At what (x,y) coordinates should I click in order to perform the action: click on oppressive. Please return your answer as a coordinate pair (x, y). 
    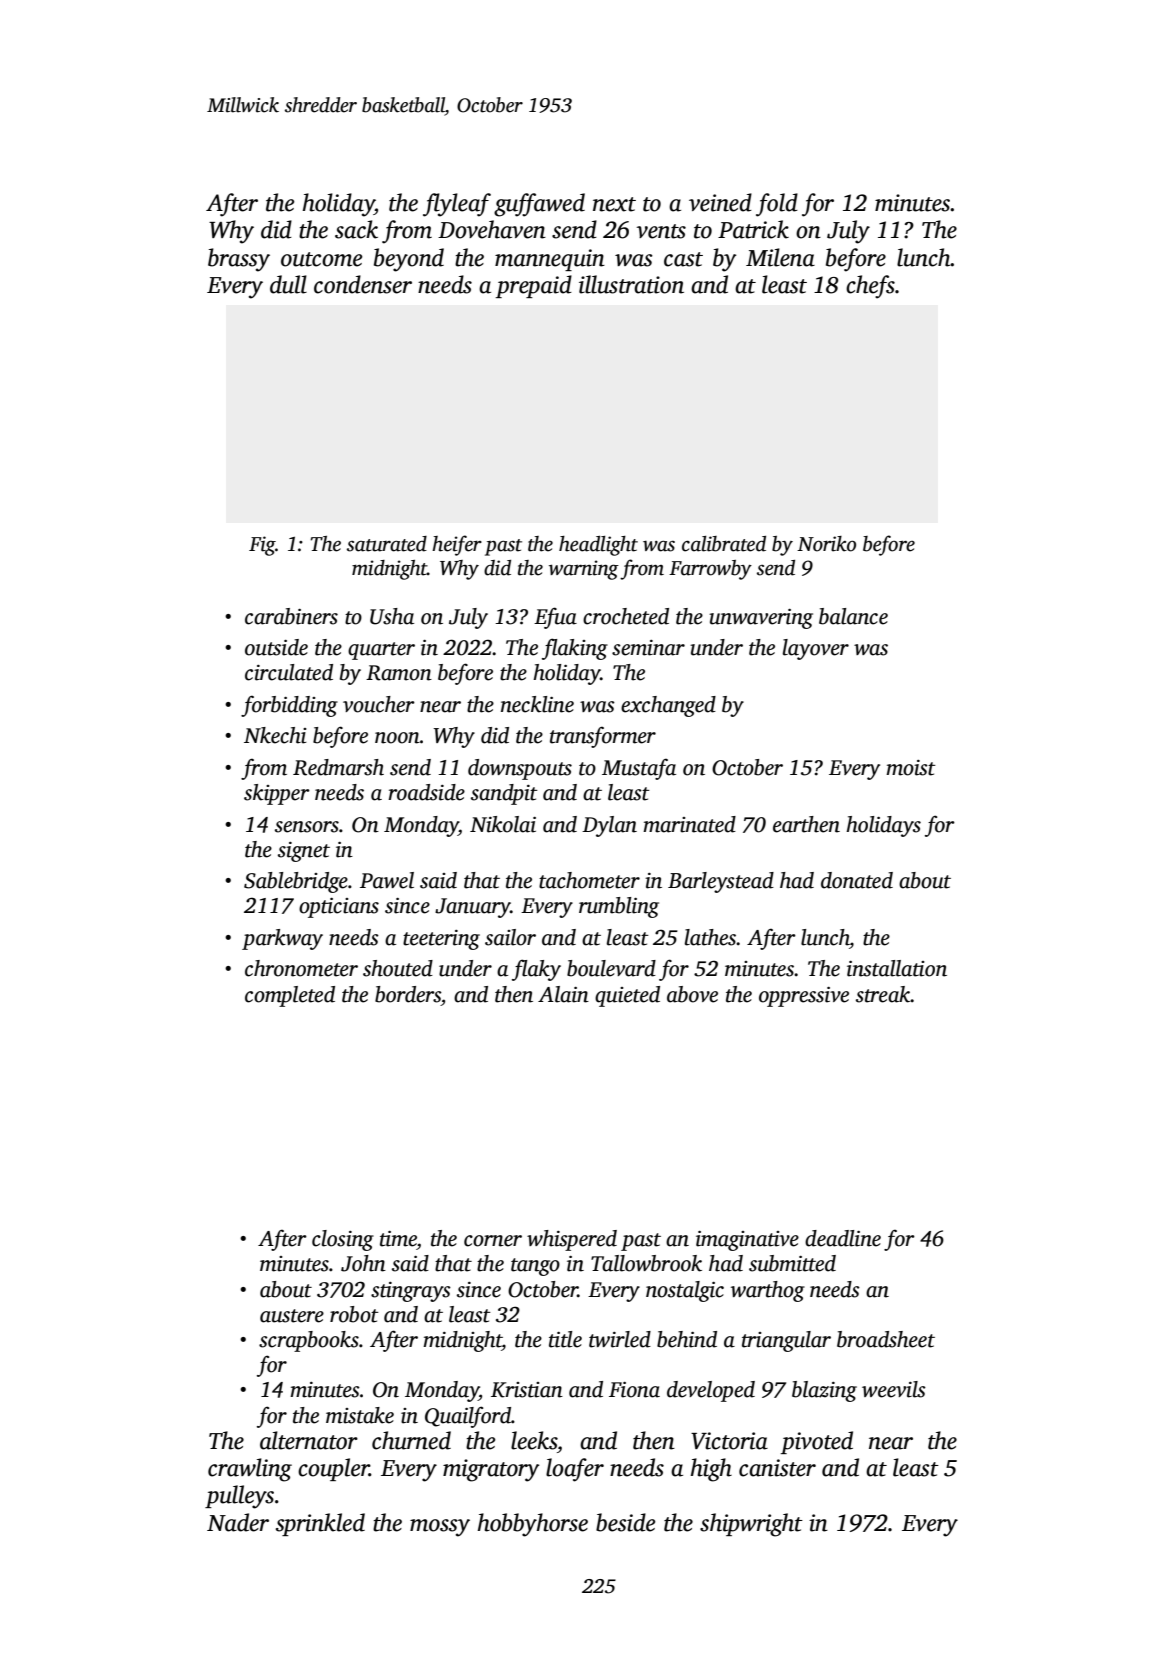
    Looking at the image, I should click on (804, 997).
